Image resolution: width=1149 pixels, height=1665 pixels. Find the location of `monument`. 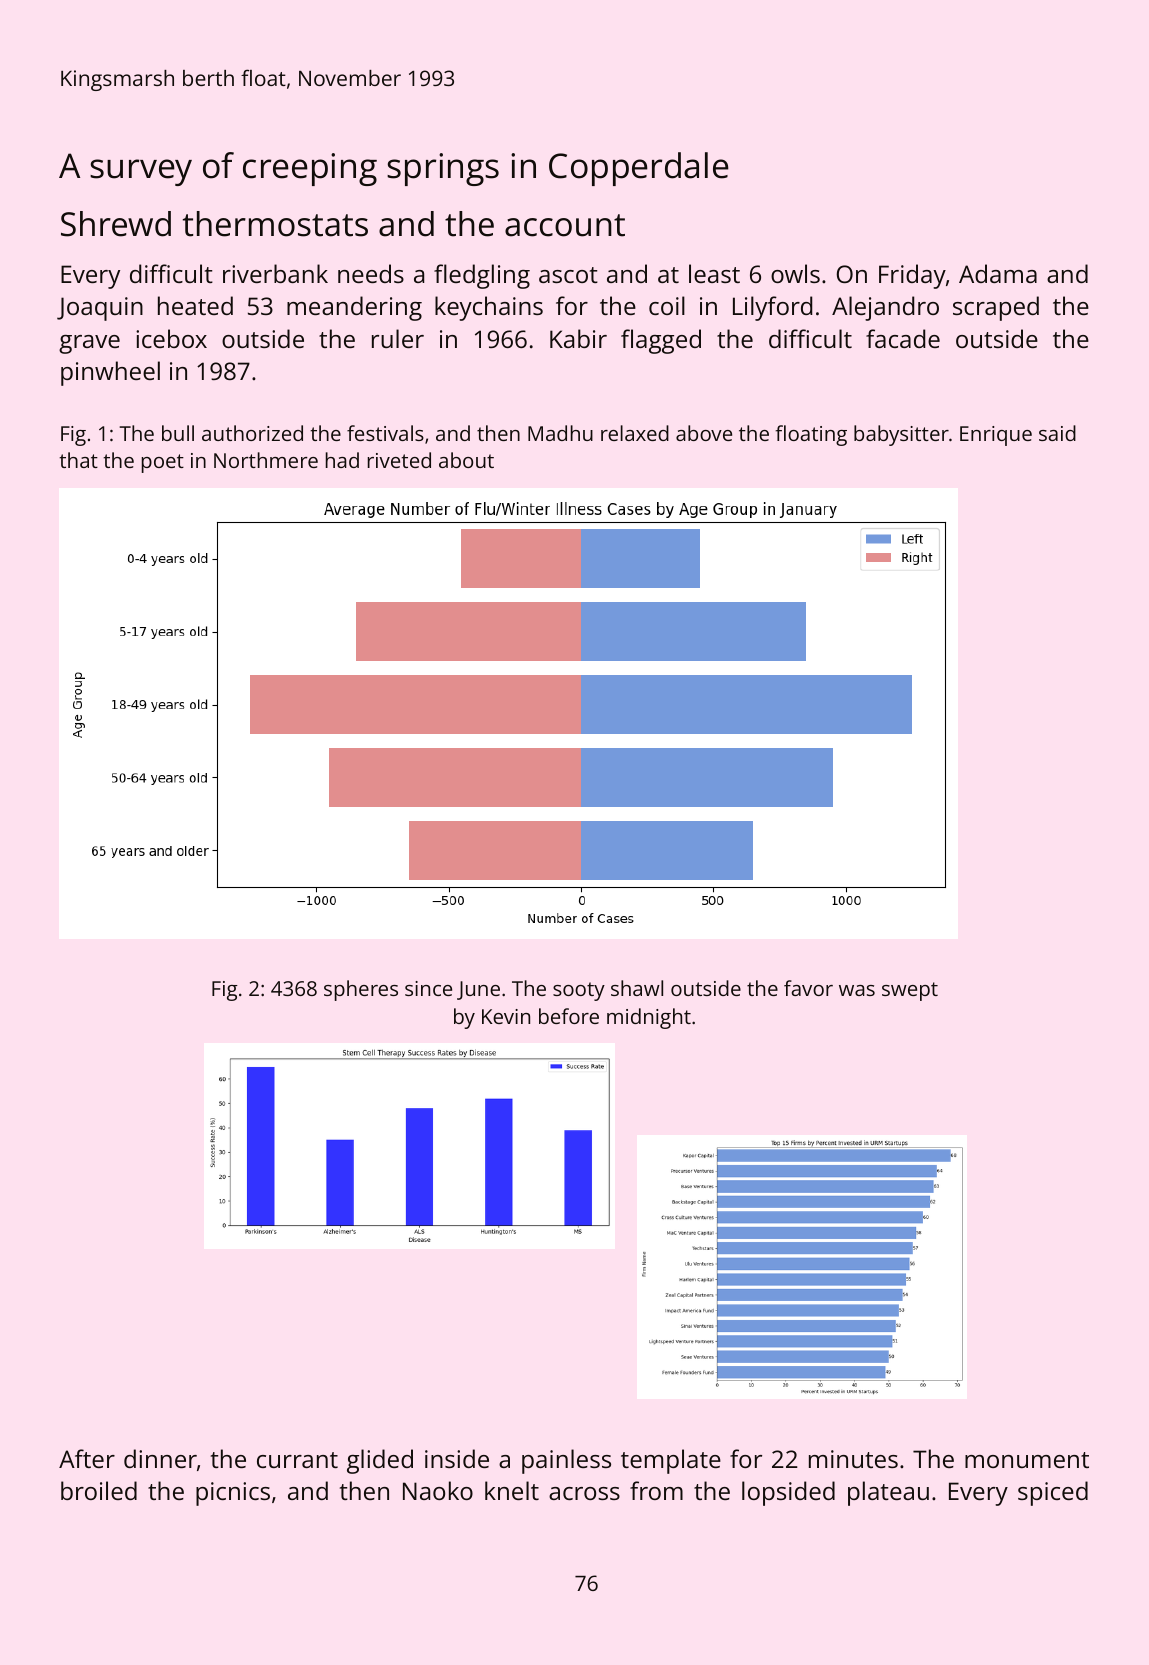

monument is located at coordinates (1027, 1460).
